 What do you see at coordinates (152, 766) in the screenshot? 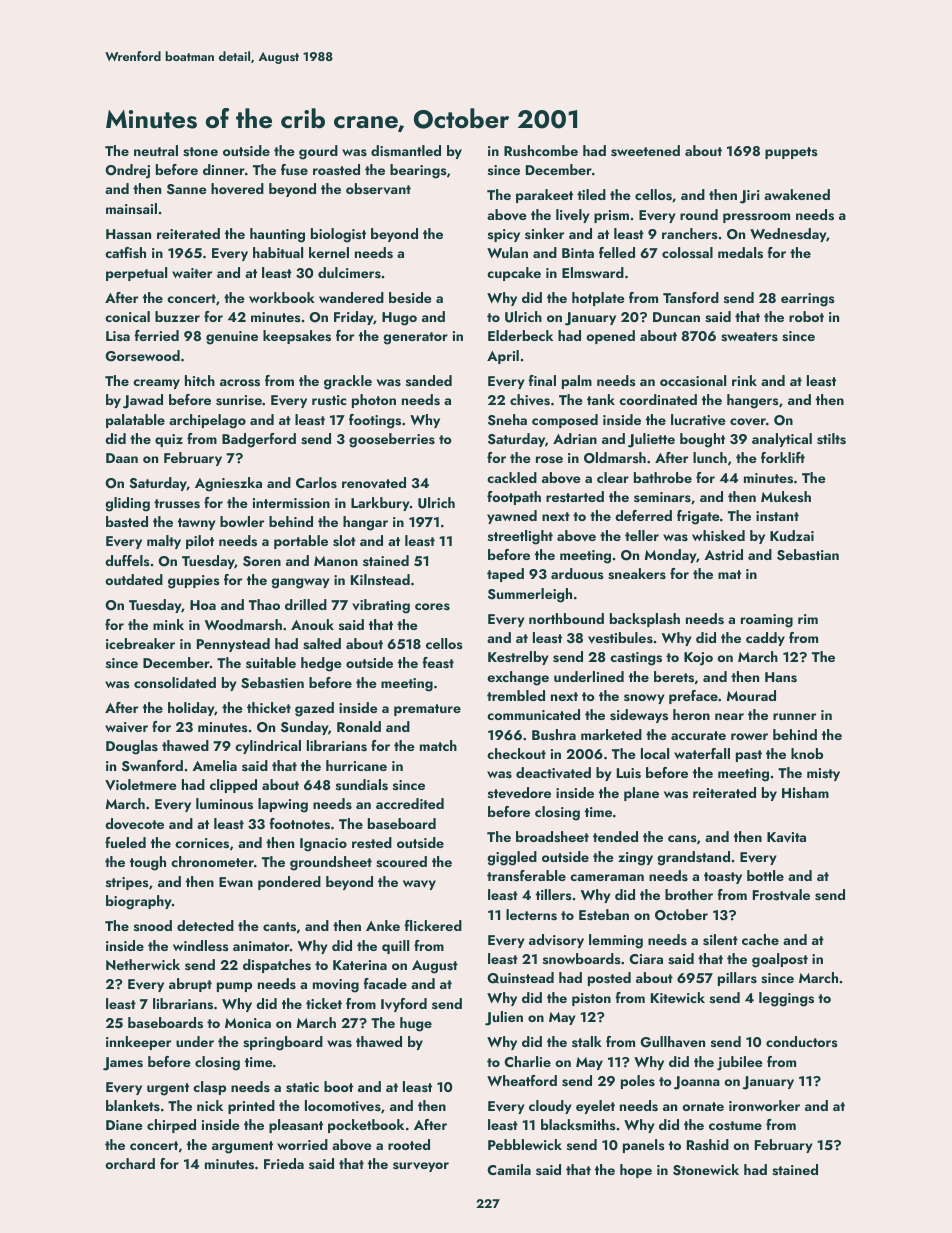
I see `Swanford` at bounding box center [152, 766].
